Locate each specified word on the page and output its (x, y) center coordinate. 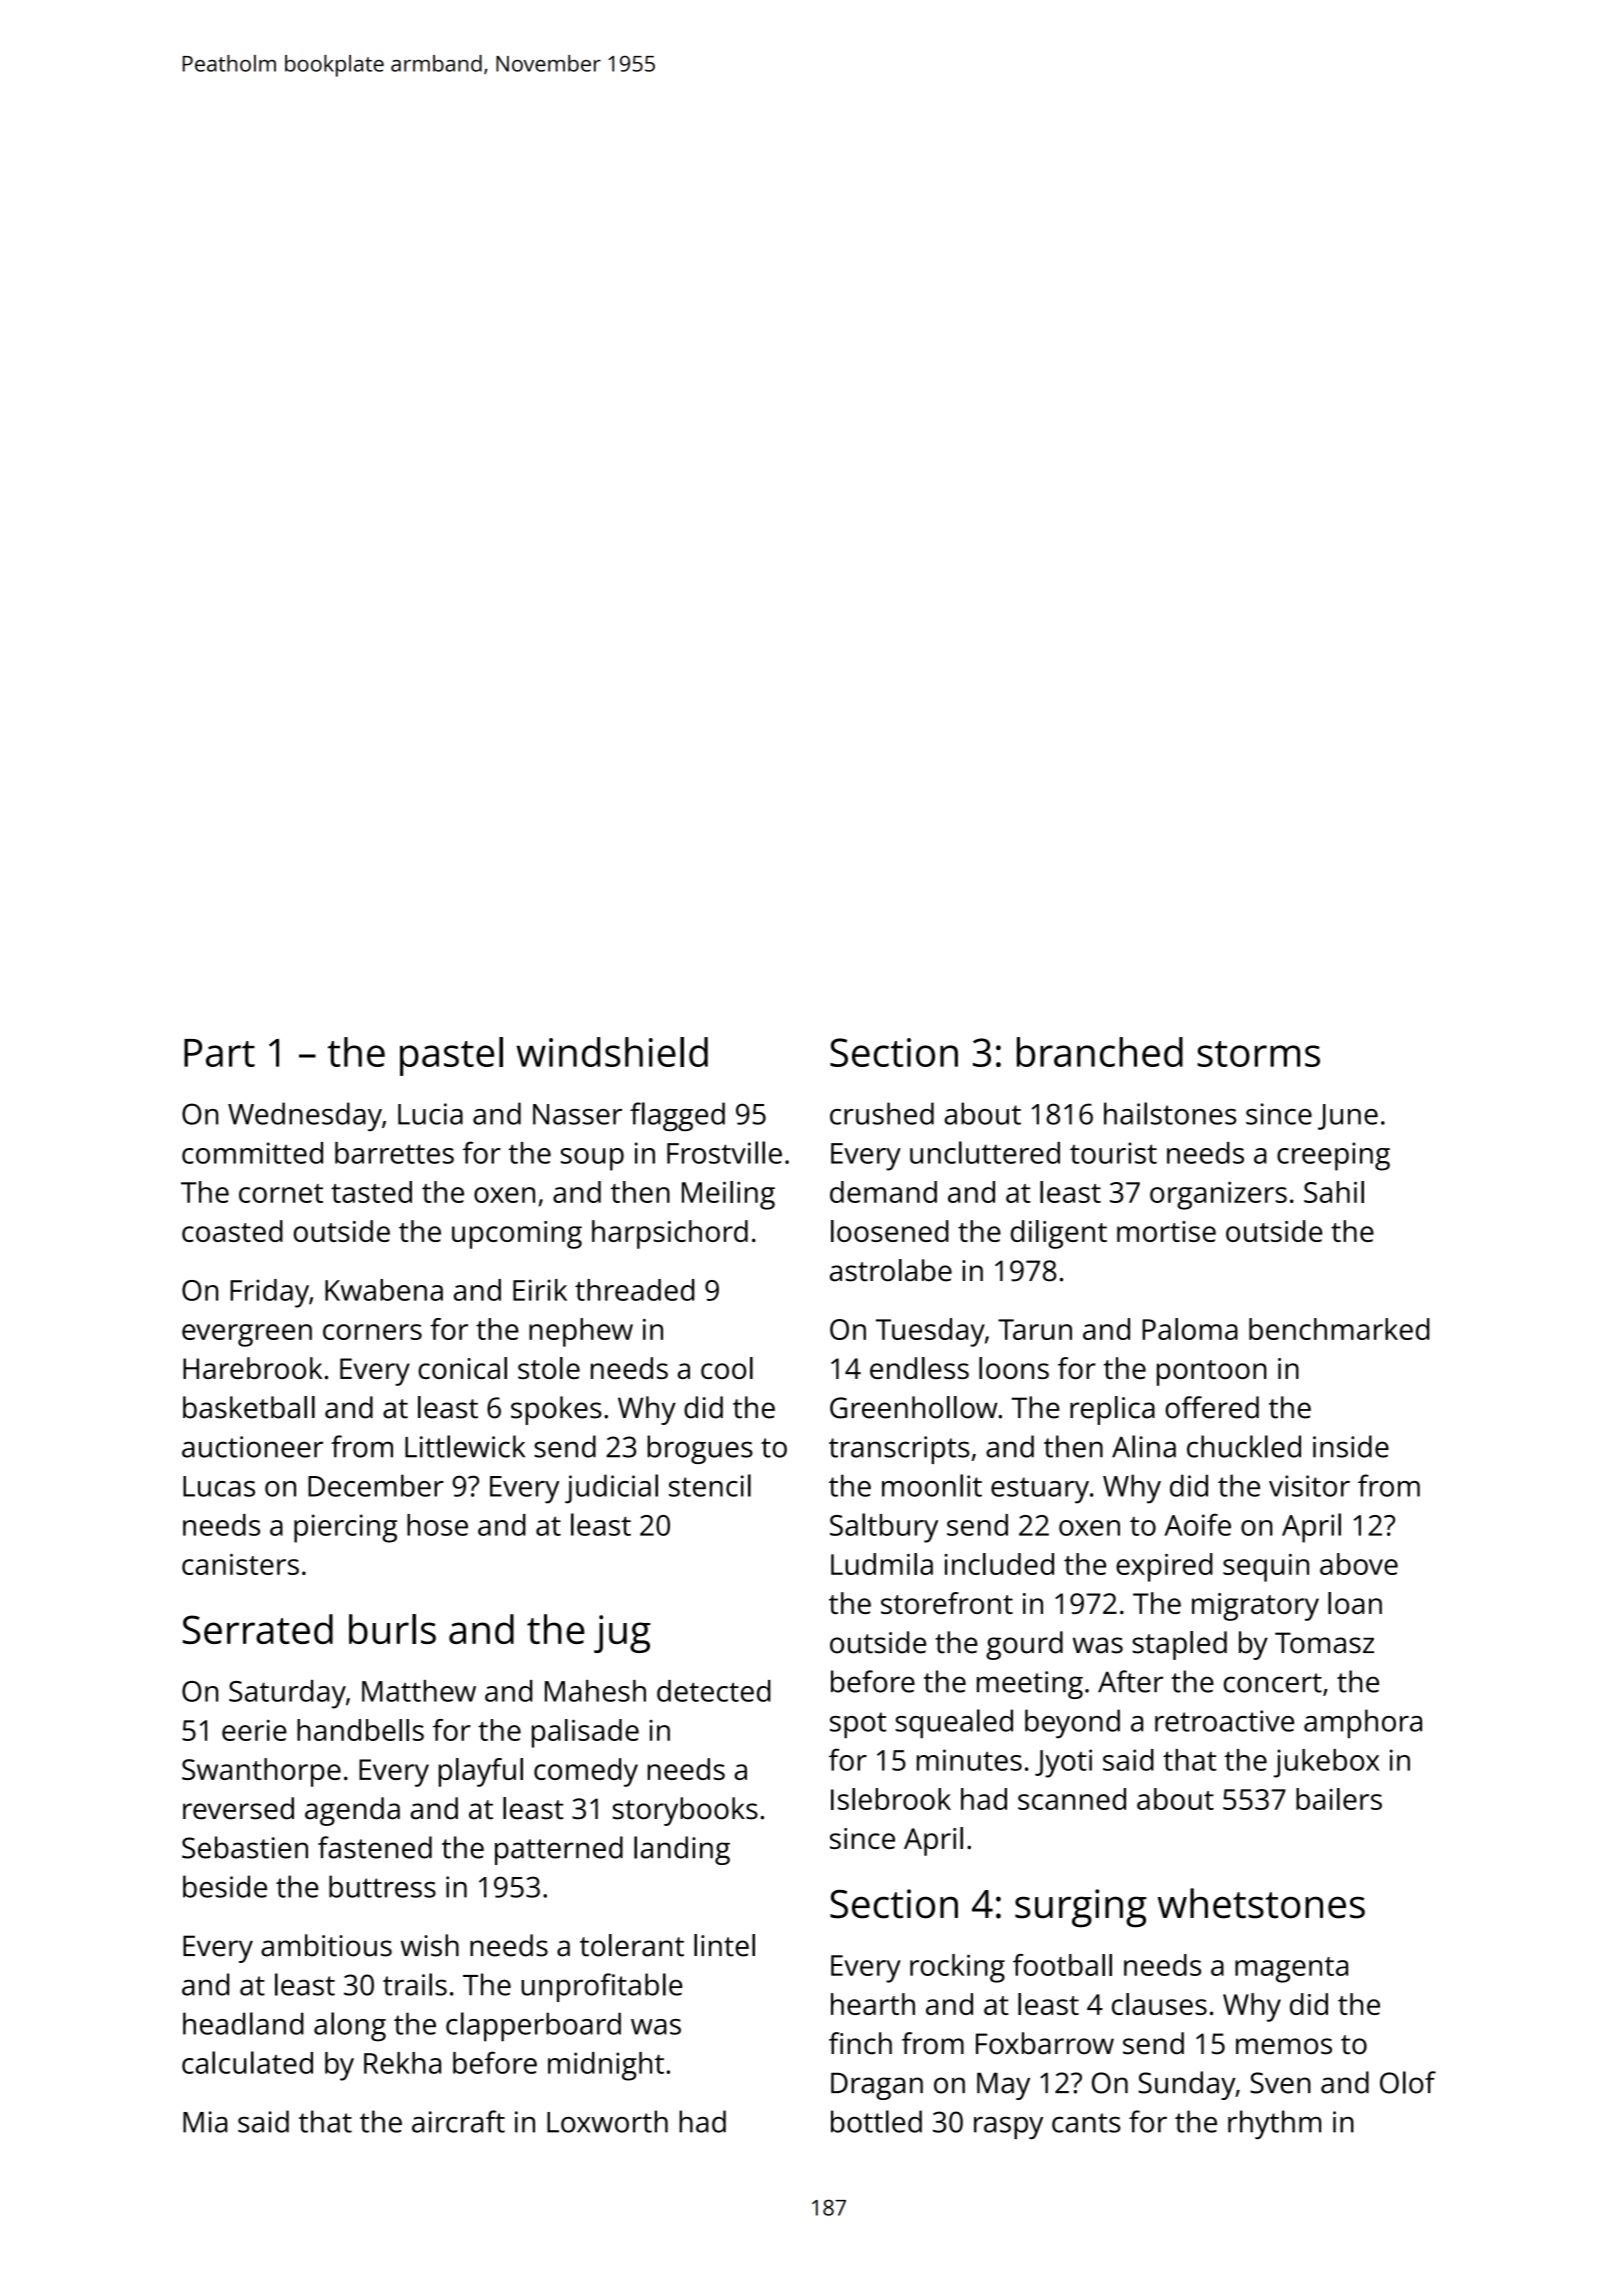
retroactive (1224, 1721)
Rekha (402, 2063)
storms (1258, 1054)
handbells (360, 1730)
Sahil (1334, 1192)
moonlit (932, 1485)
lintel (724, 1945)
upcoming (517, 1235)
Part (219, 1053)
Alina (1144, 1446)
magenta (1291, 1970)
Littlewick (465, 1446)
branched (1100, 1052)
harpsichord (670, 1234)
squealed (954, 1723)
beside (225, 1886)
